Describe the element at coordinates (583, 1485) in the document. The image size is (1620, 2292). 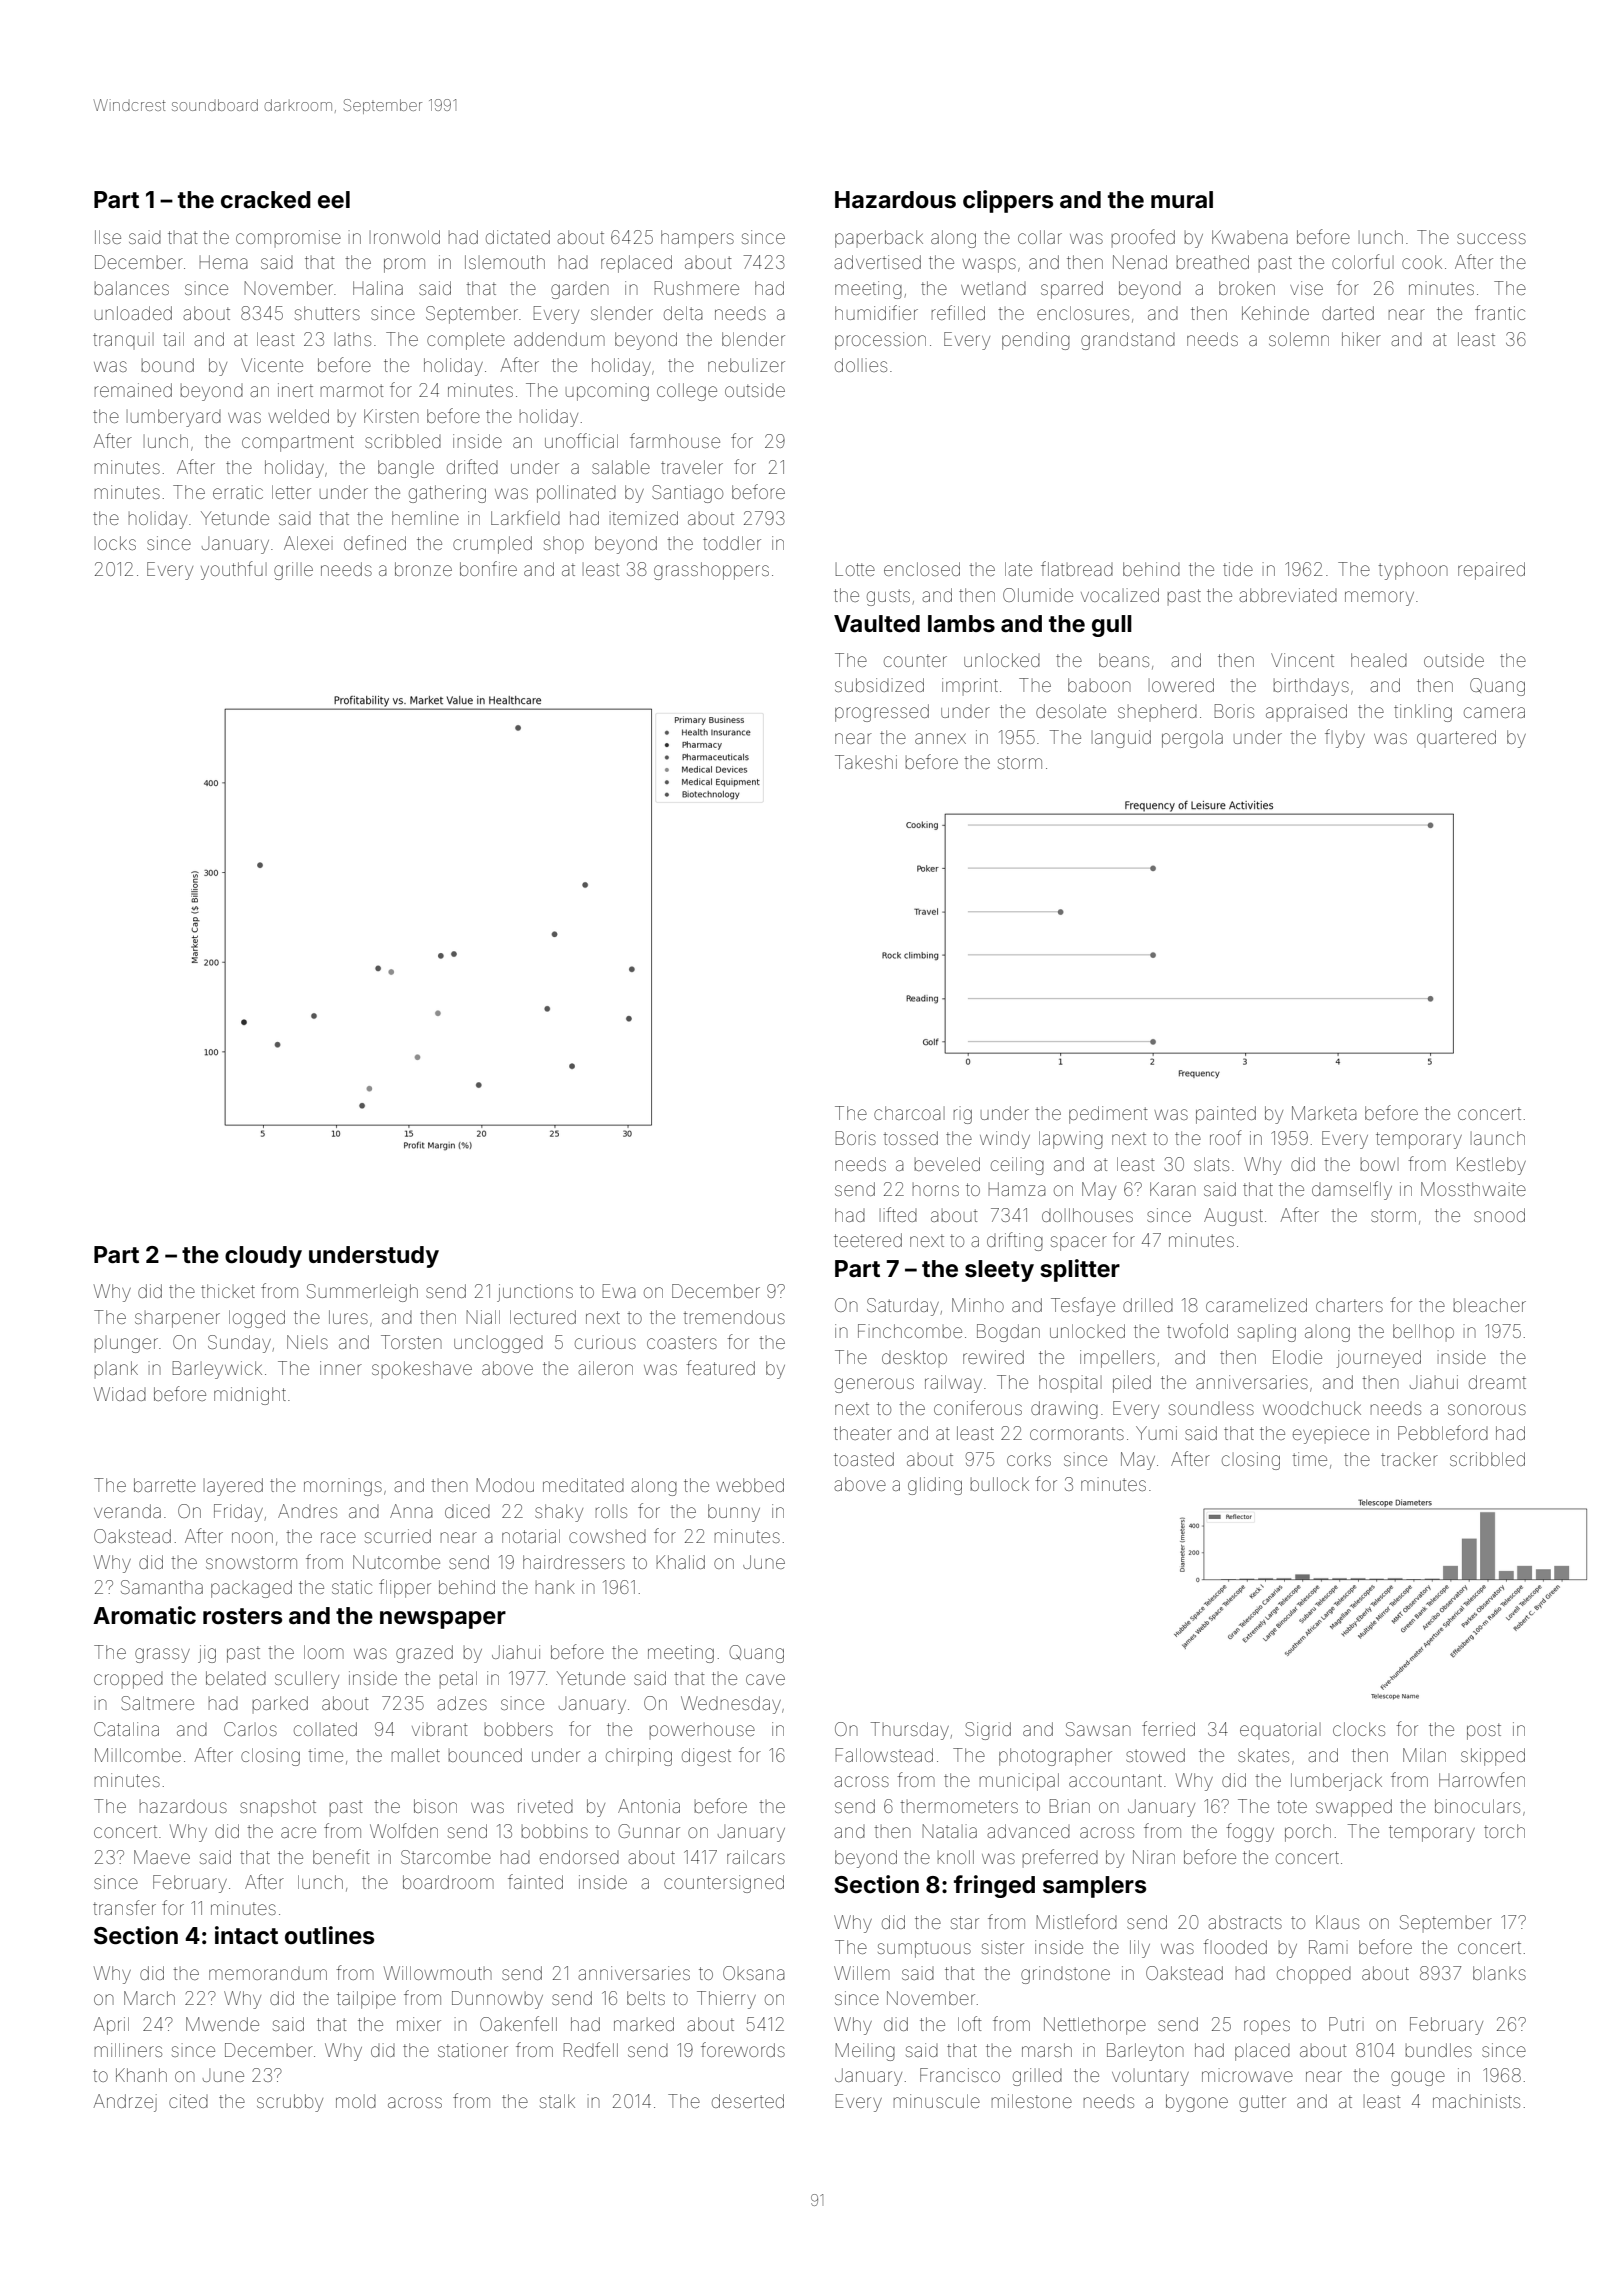
I see `meditated` at that location.
